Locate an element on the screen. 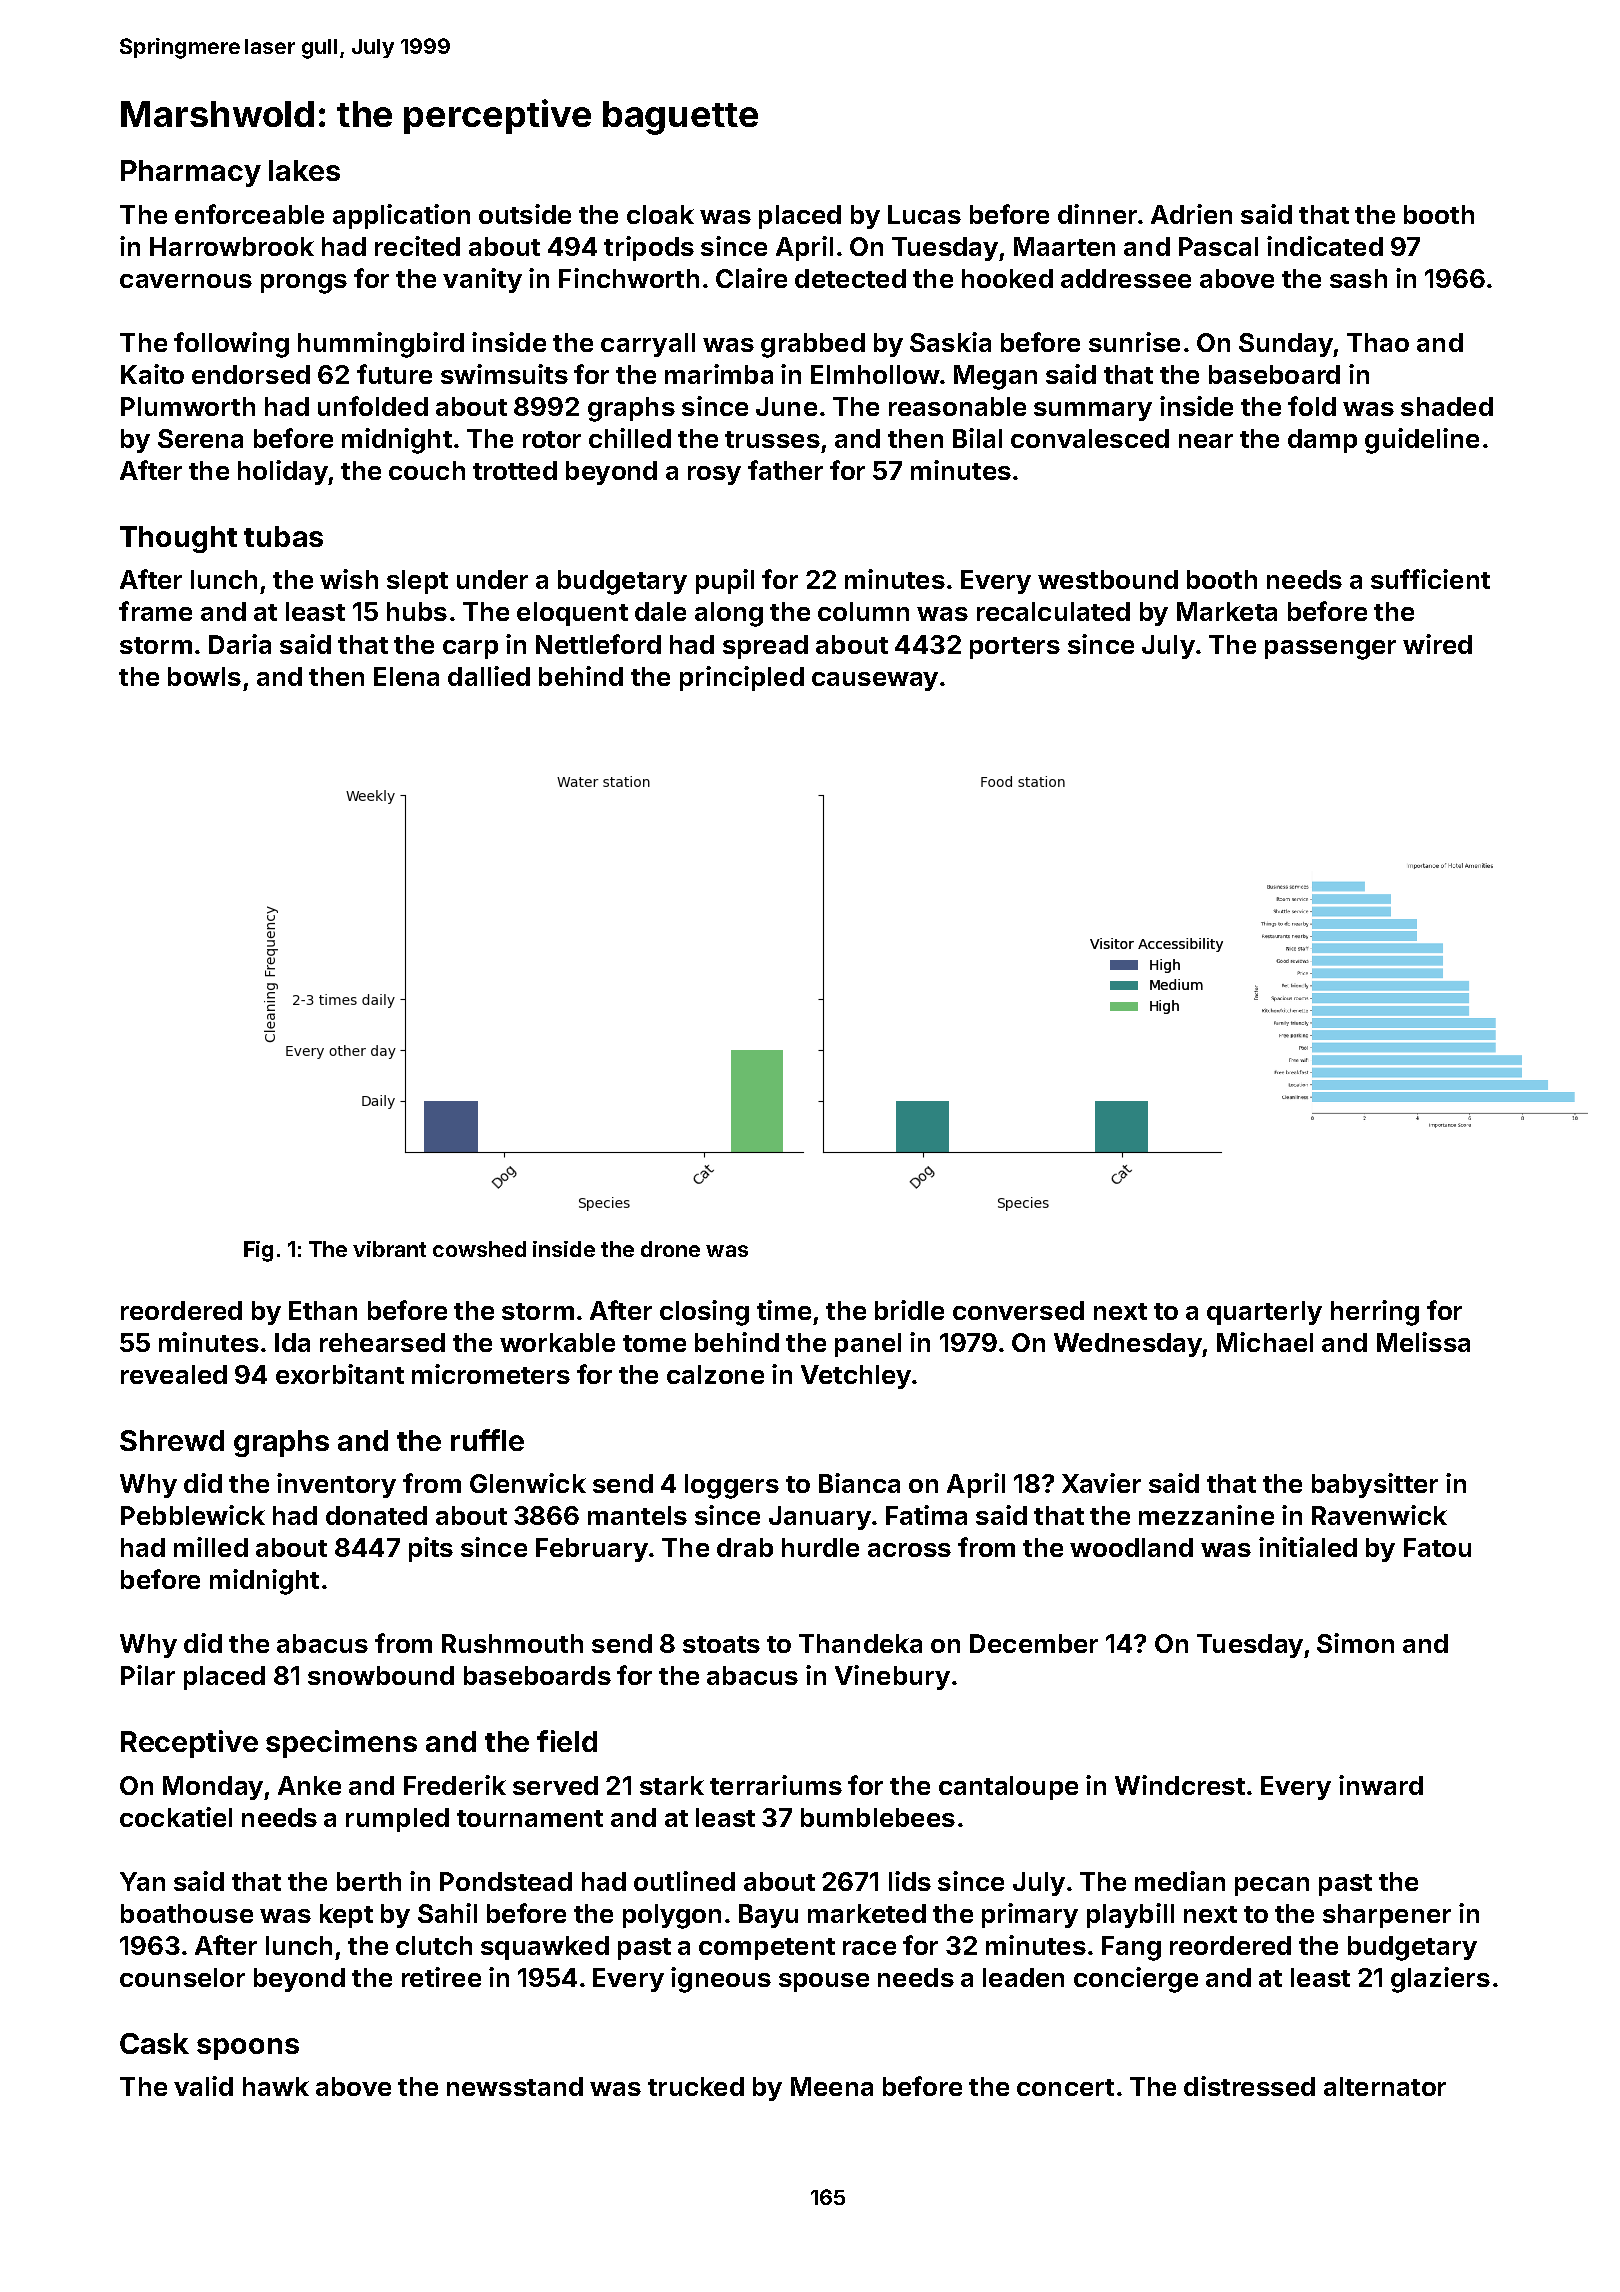 This screenshot has width=1620, height=2292. Lucas is located at coordinates (924, 214).
